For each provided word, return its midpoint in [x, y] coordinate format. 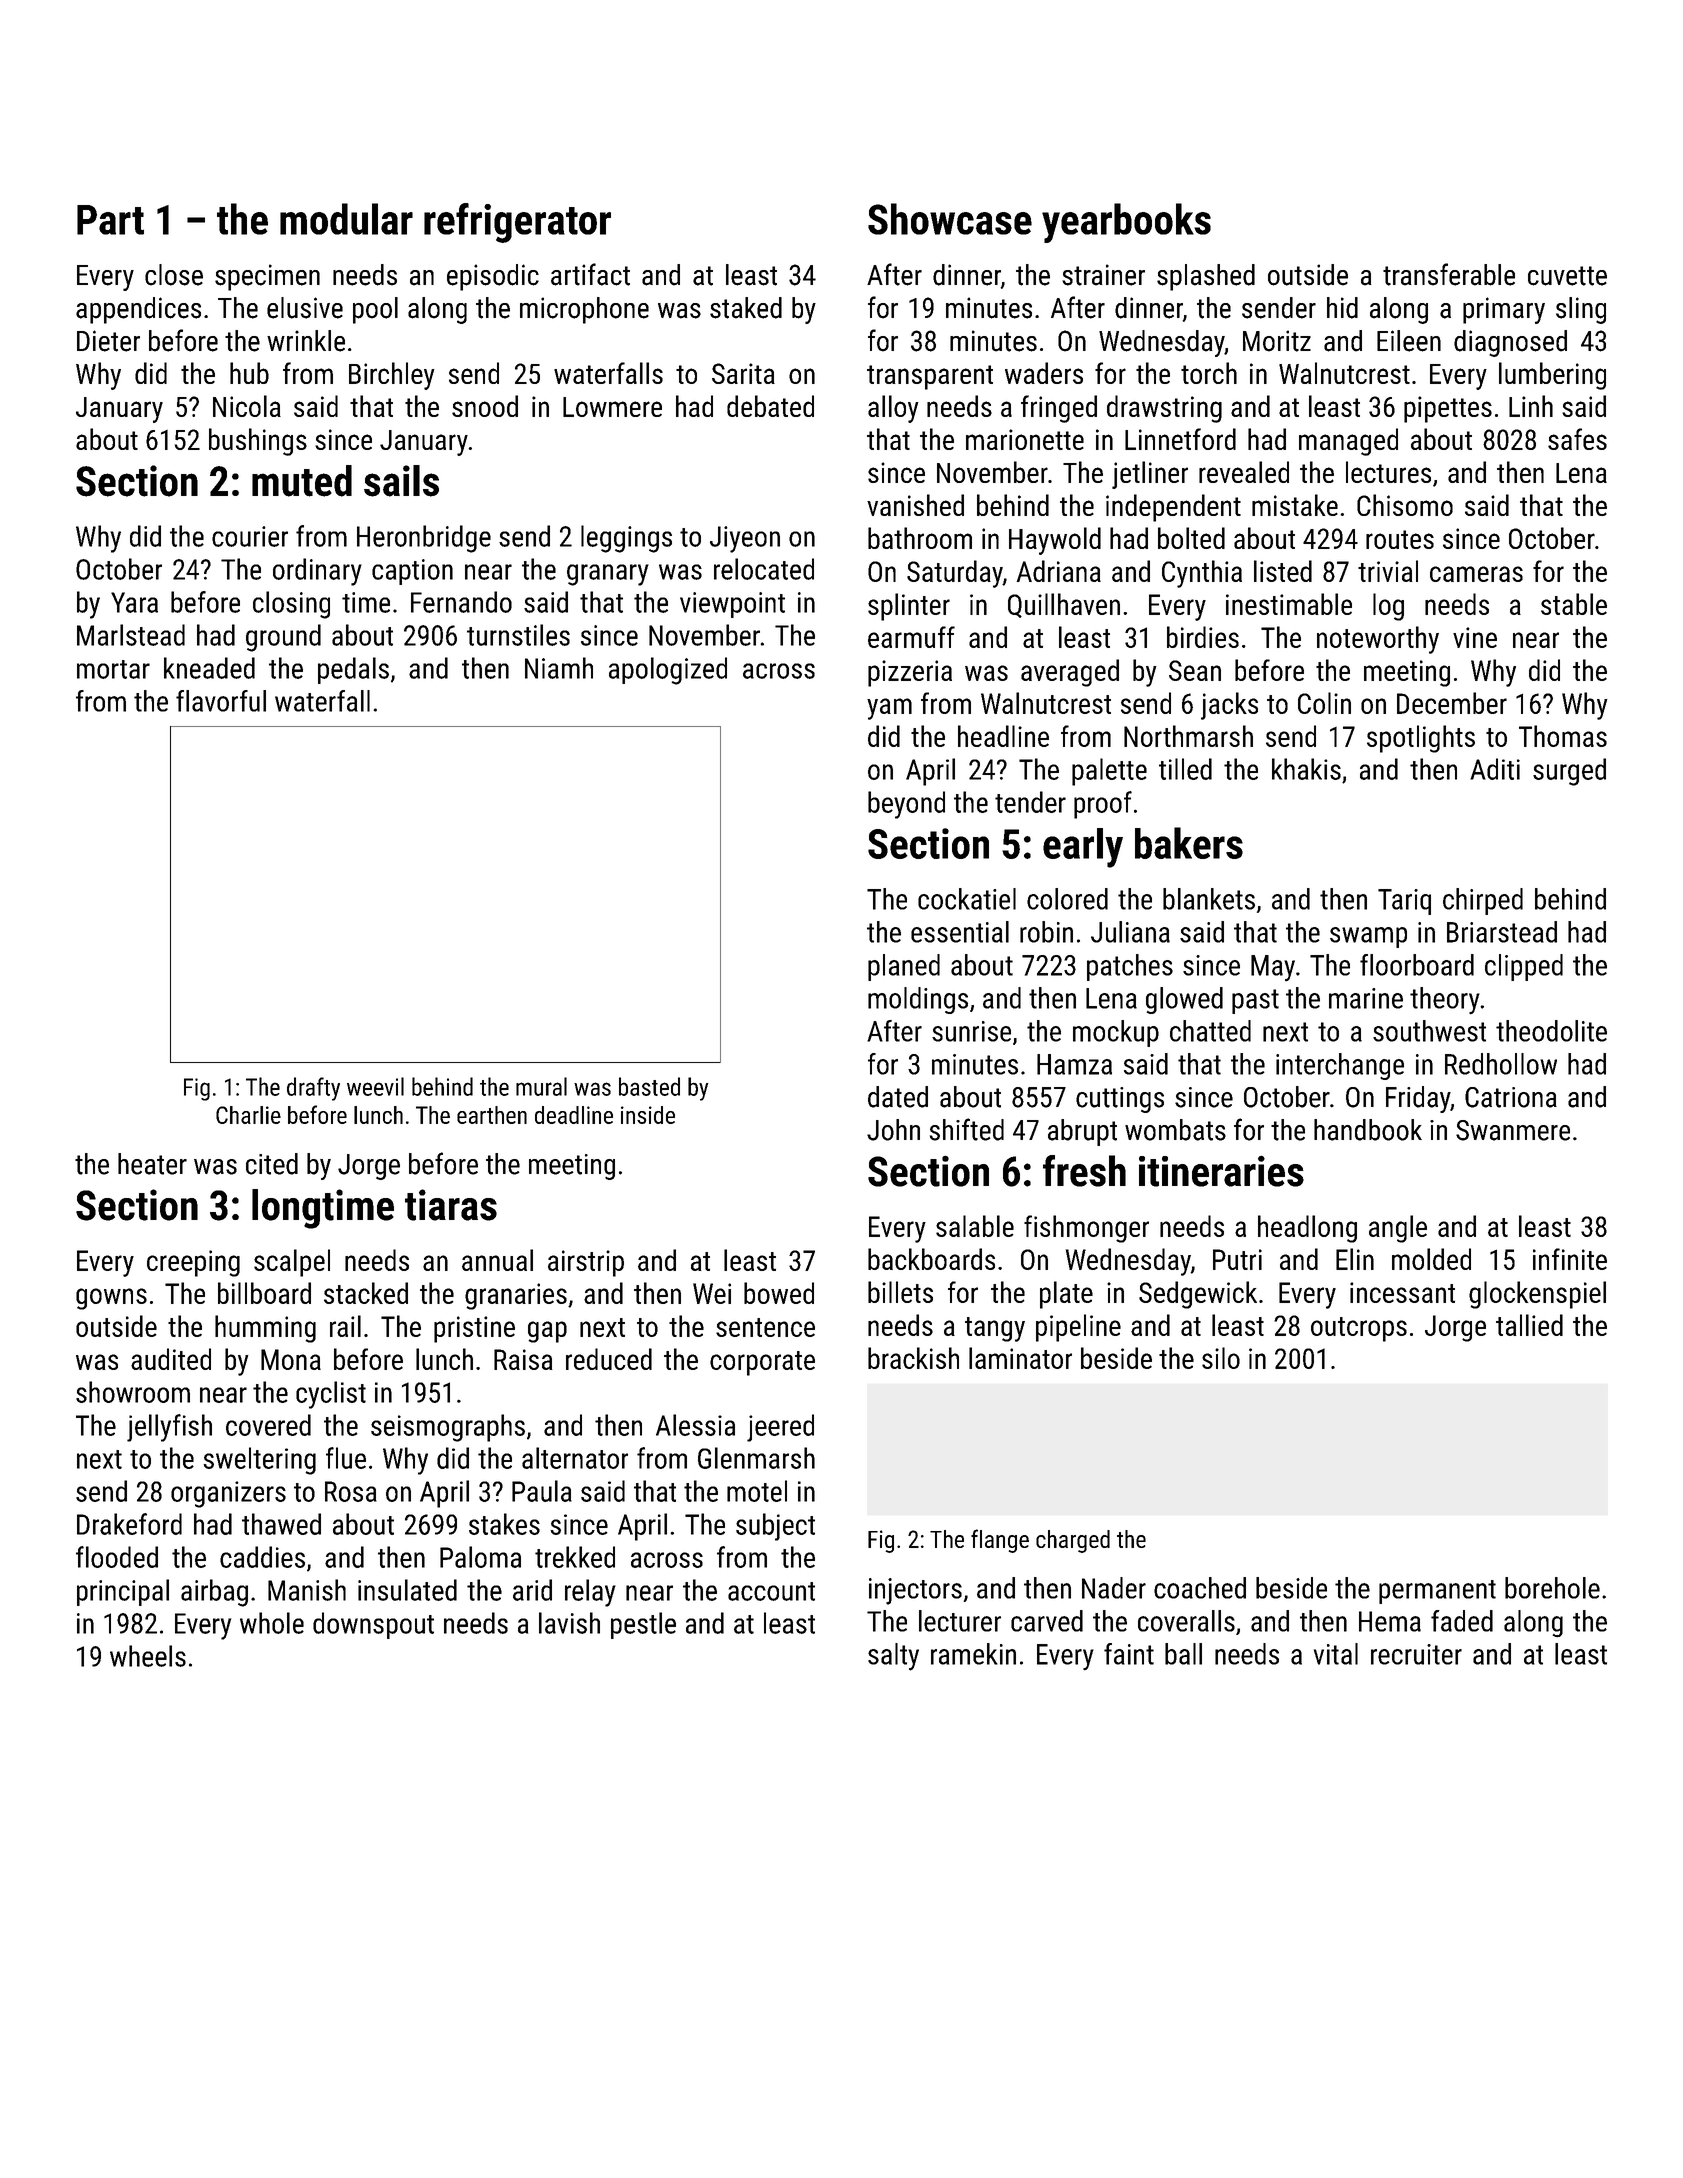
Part [110, 220]
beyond [906, 805]
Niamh [559, 668]
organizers [228, 1494]
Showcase [950, 219]
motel [757, 1491]
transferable [1449, 274]
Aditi [1495, 769]
